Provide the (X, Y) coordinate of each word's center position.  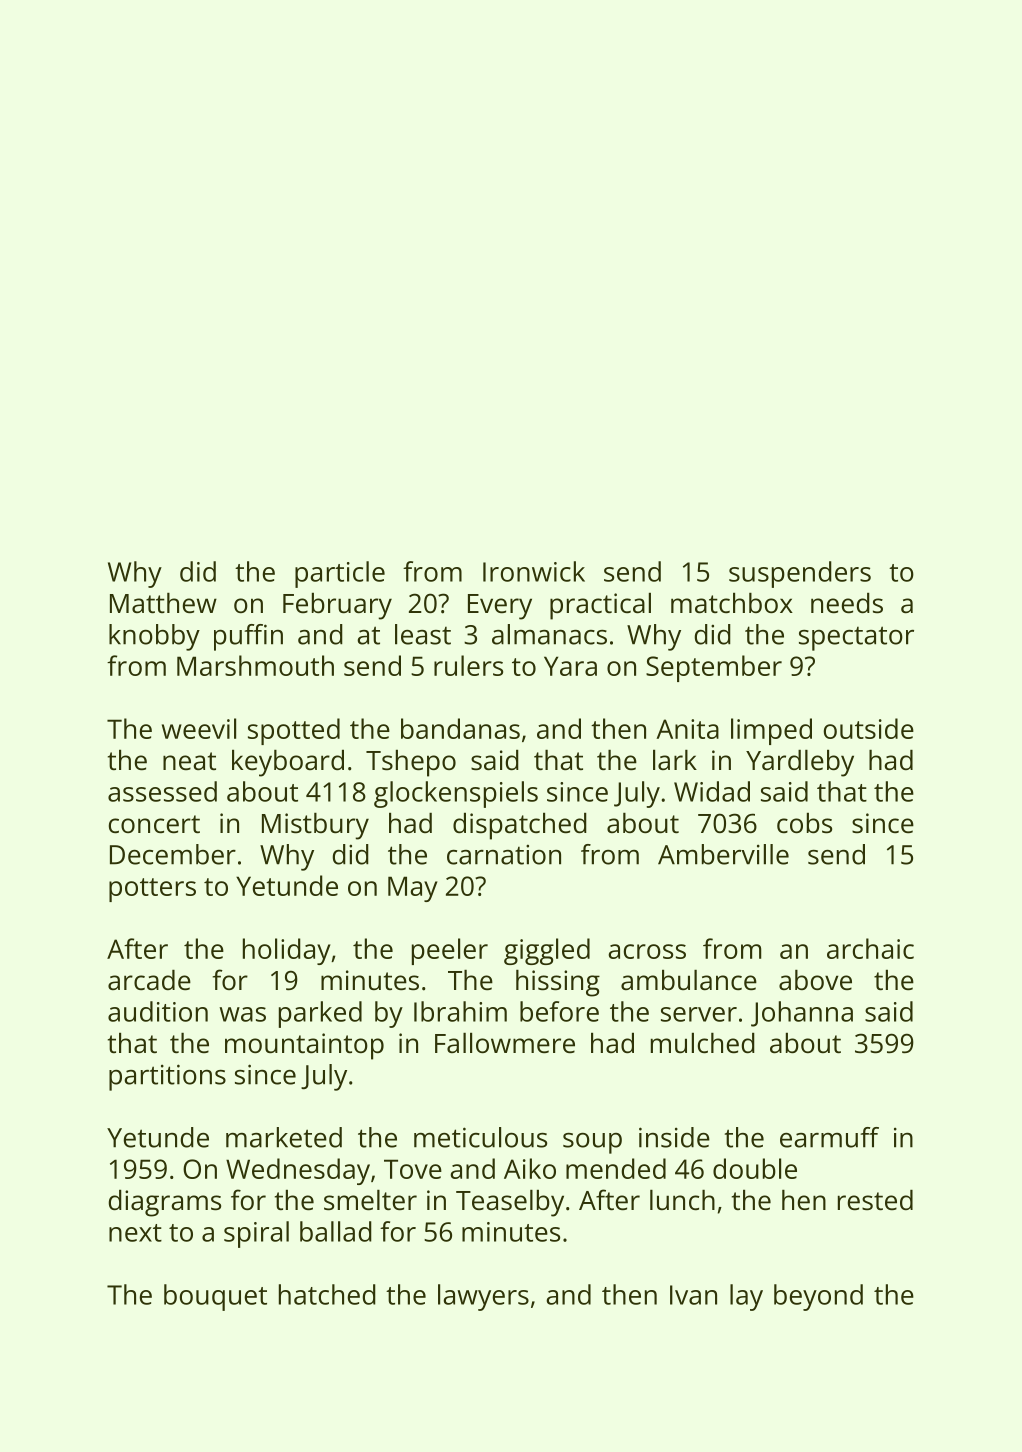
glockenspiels (456, 794)
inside (674, 1137)
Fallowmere (505, 1043)
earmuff (829, 1137)
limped (771, 731)
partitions (167, 1077)
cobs (804, 823)
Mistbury (315, 826)
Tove (413, 1169)
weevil (199, 728)
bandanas (460, 728)
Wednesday (298, 1171)
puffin (248, 637)
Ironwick (534, 571)
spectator (856, 638)
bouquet (215, 1297)
